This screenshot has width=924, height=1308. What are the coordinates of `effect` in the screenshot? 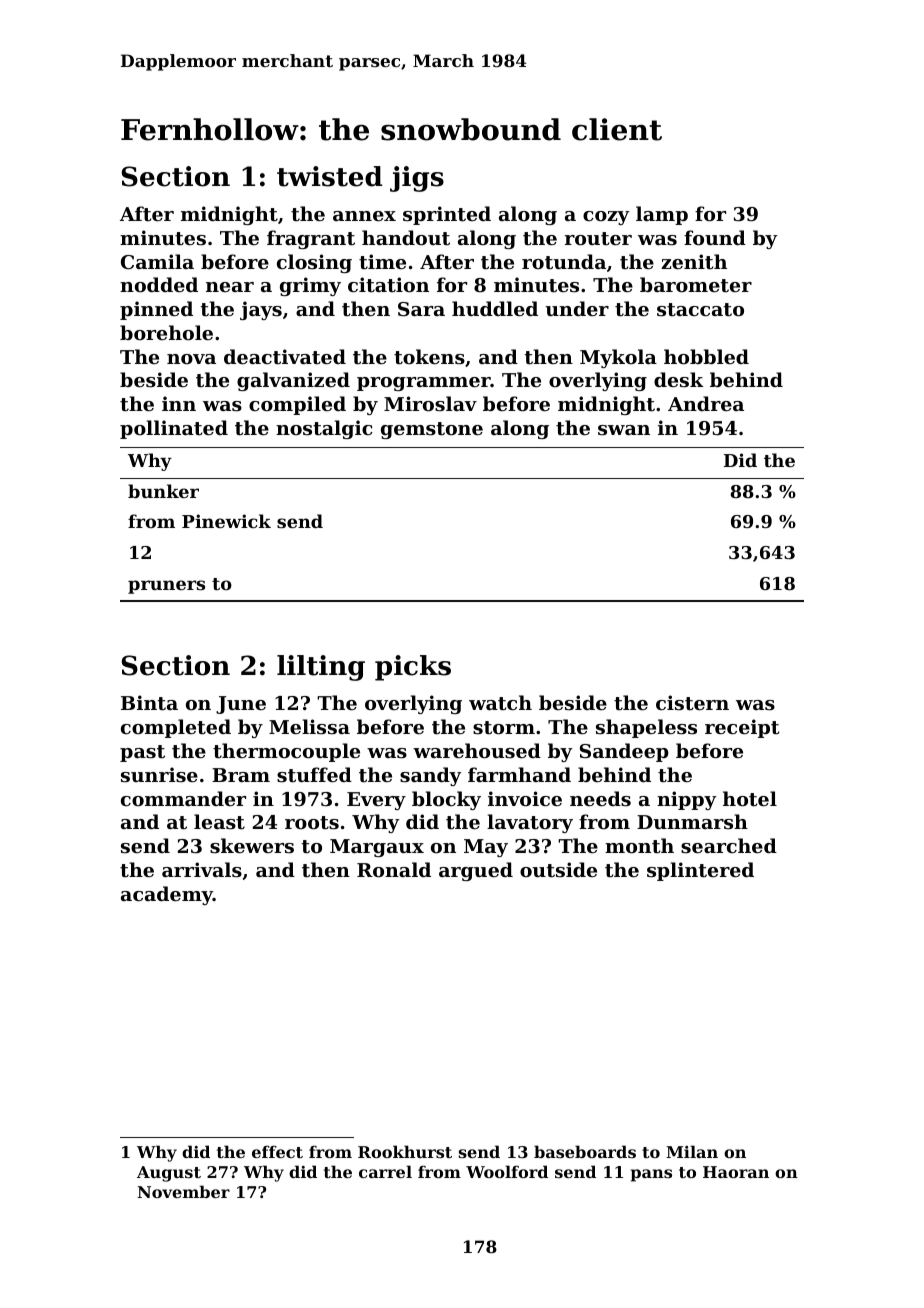 It's located at (277, 1152).
